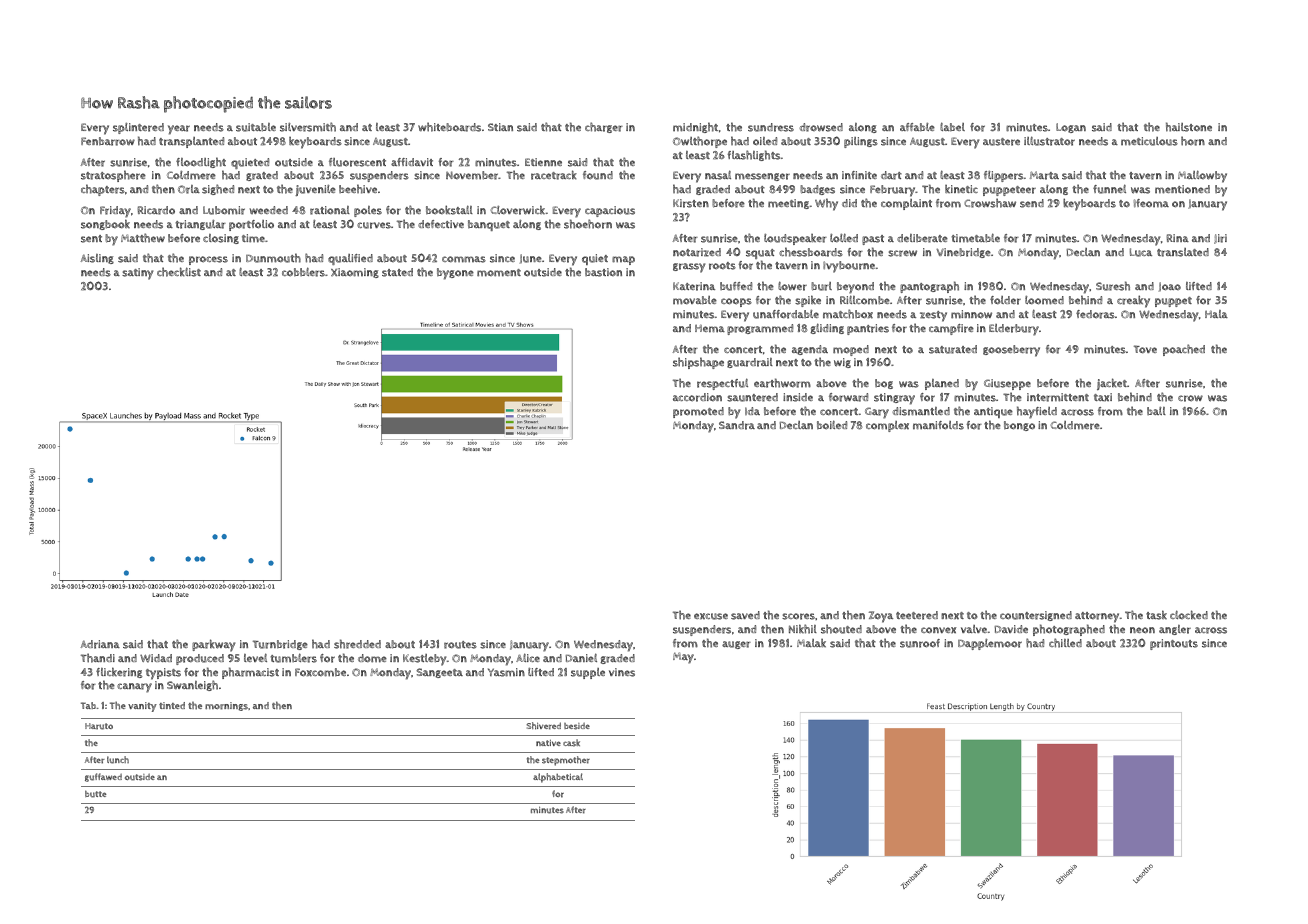 The image size is (1308, 924). Describe the element at coordinates (1189, 615) in the screenshot. I see `clocked` at that location.
